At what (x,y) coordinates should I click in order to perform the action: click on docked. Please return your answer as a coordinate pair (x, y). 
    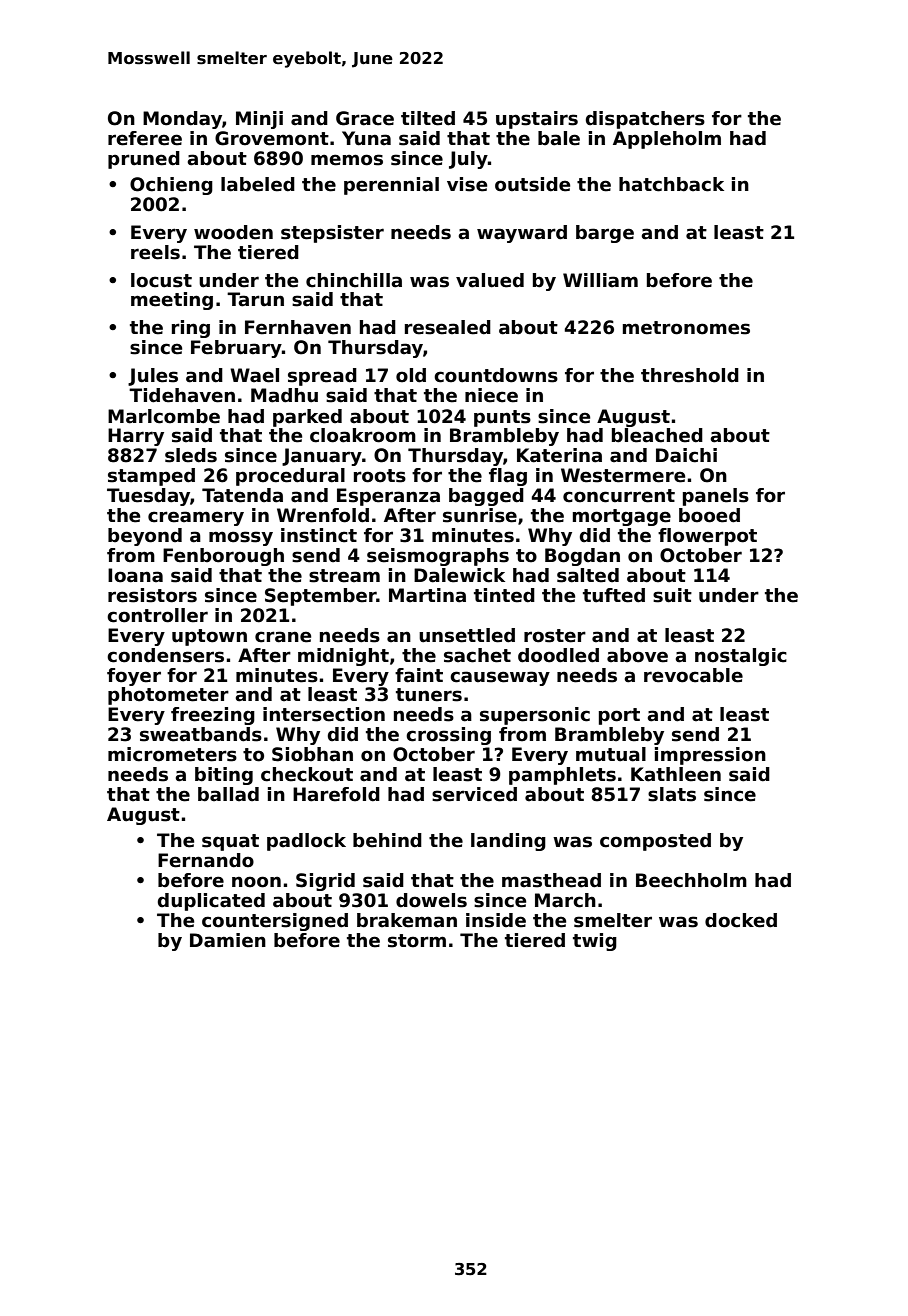
    Looking at the image, I should click on (741, 920).
